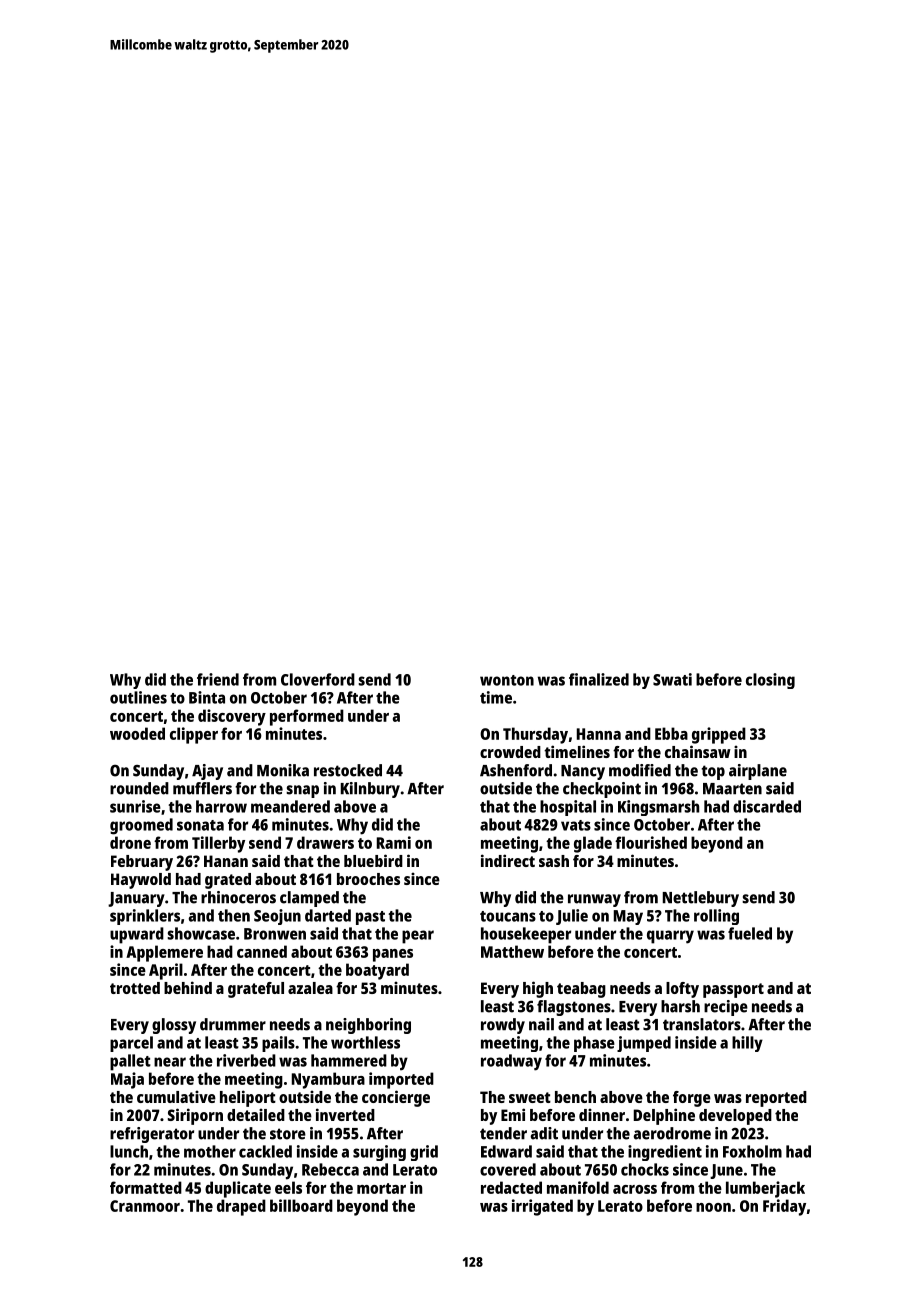 The image size is (924, 1308). I want to click on outlines, so click(138, 697).
